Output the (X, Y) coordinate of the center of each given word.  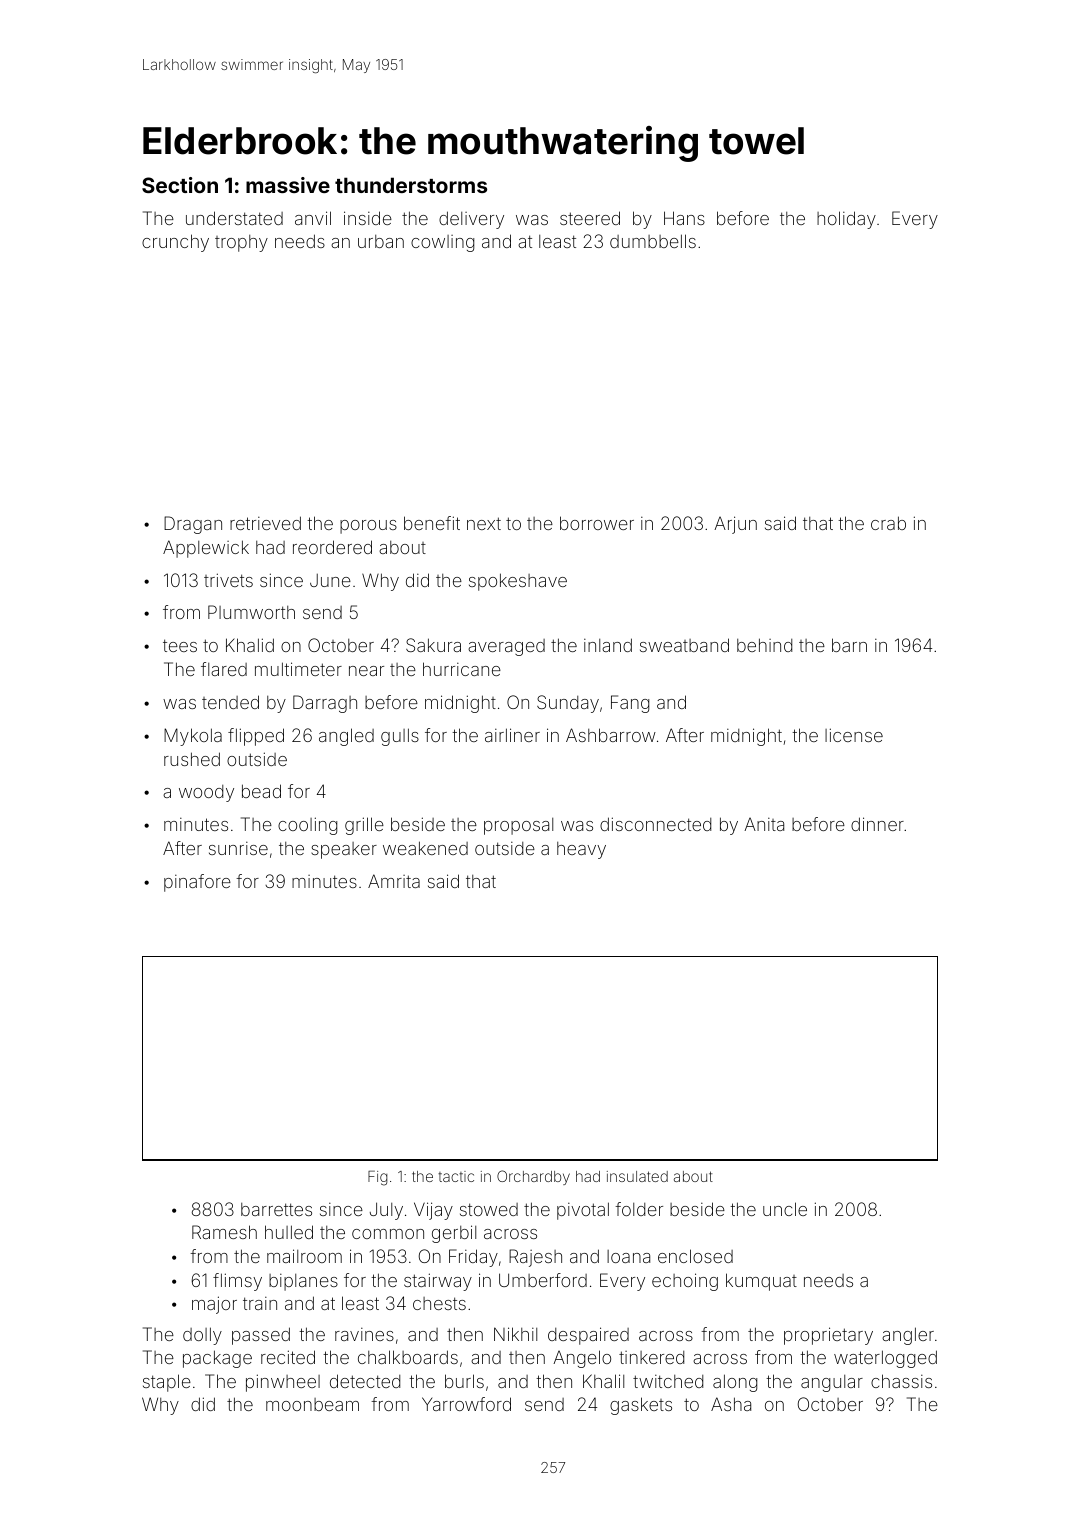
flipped (256, 737)
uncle (785, 1209)
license (854, 735)
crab (888, 523)
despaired (588, 1336)
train (260, 1303)
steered (590, 218)
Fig (378, 1178)
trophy (241, 243)
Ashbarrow (611, 735)
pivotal (583, 1211)
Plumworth (251, 612)
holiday (846, 220)
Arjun (735, 525)
